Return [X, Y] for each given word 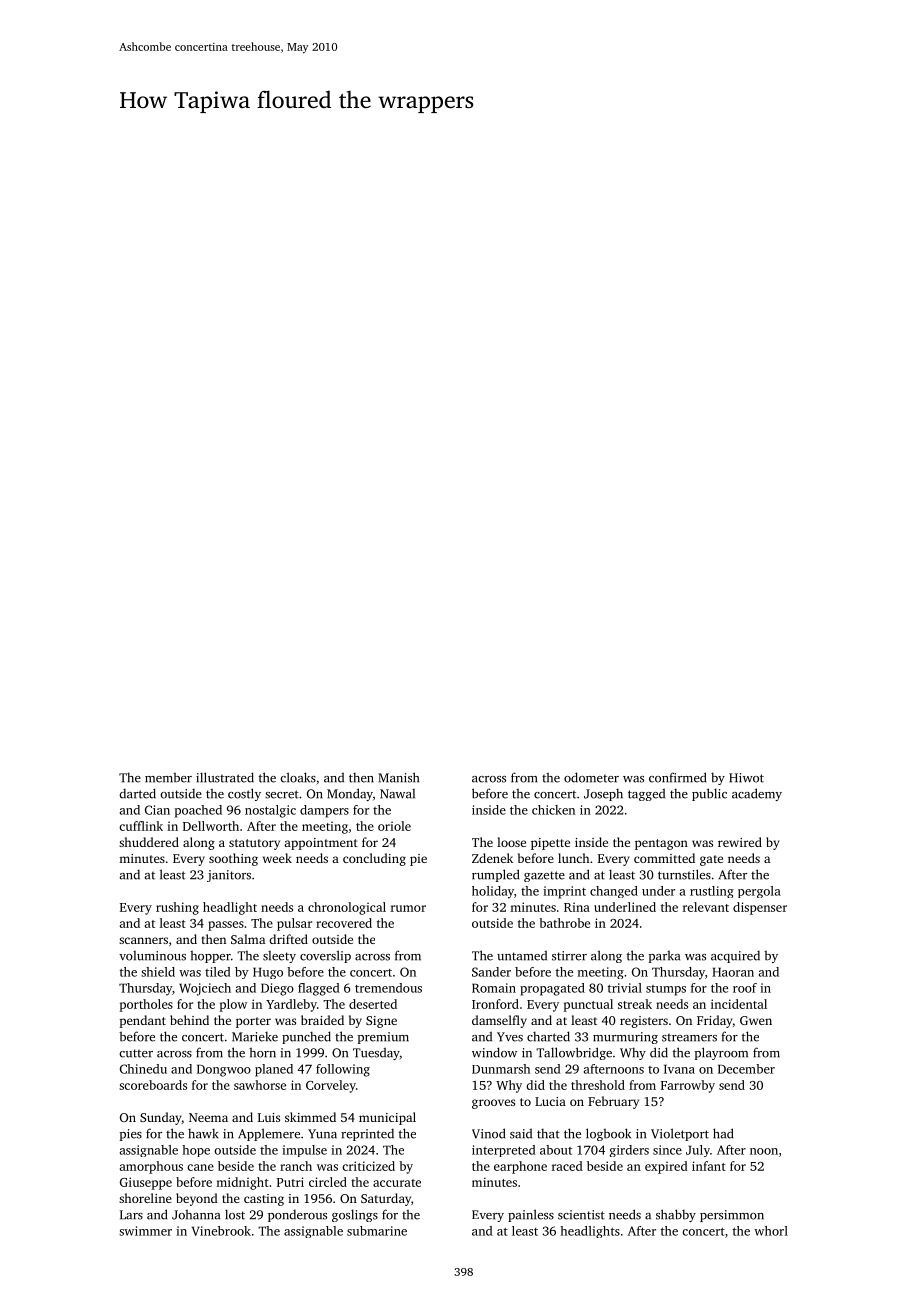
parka [664, 957]
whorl [771, 1231]
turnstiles [684, 874]
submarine [377, 1231]
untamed [522, 955]
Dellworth [211, 826]
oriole [394, 826]
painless [531, 1215]
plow [233, 1005]
